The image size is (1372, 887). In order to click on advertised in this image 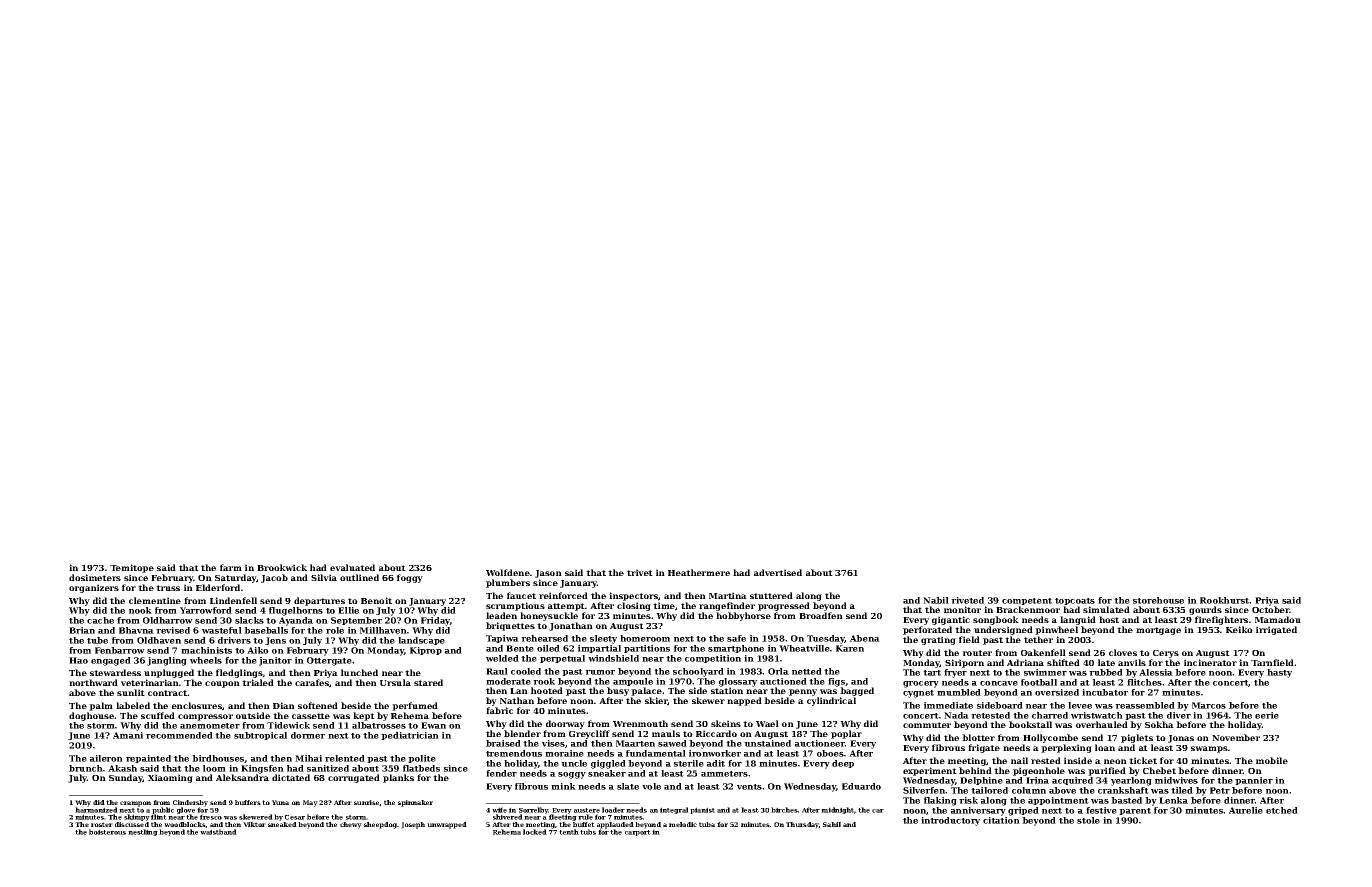, I will do `click(778, 572)`.
